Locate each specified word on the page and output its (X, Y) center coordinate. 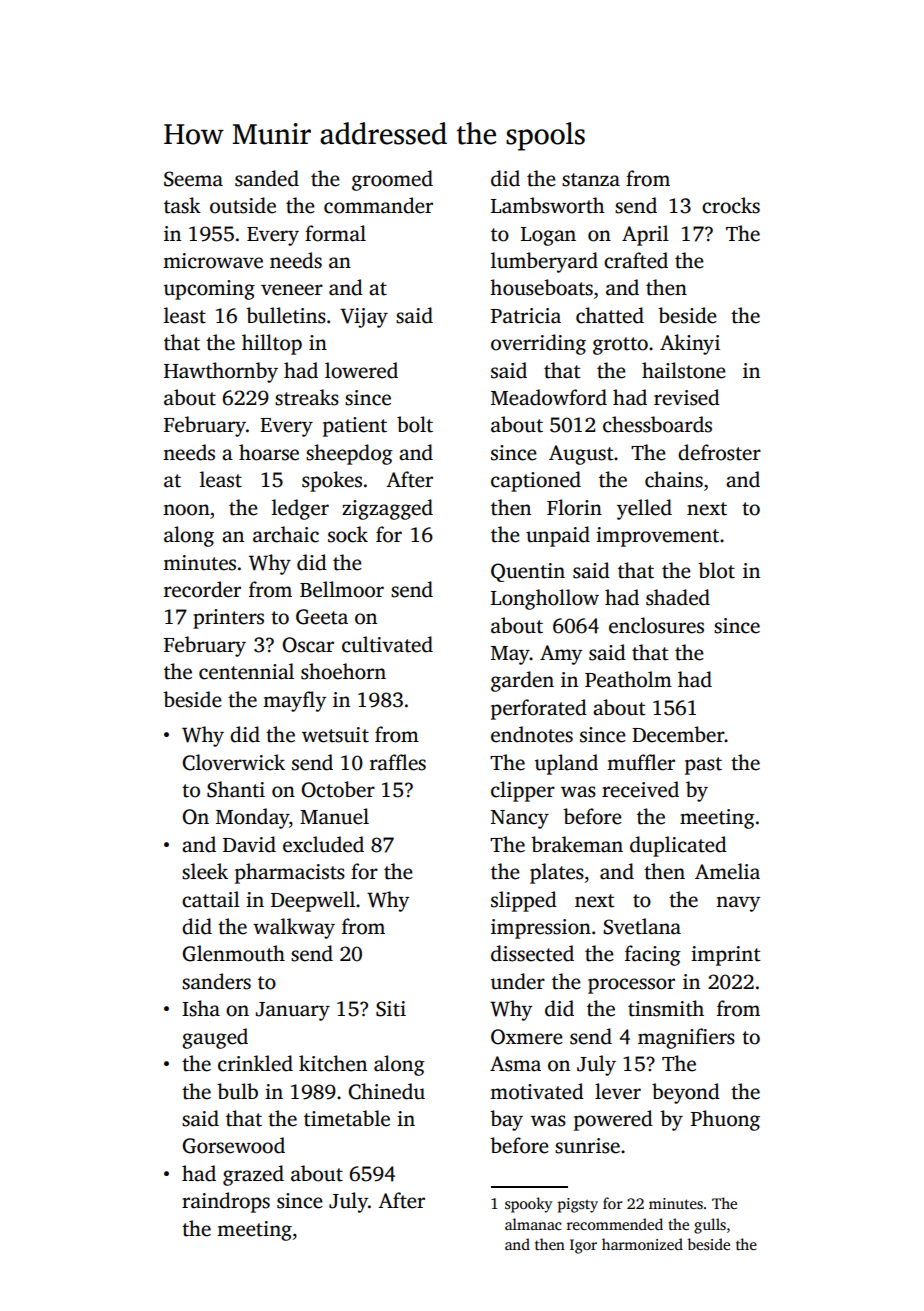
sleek (205, 871)
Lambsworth (548, 205)
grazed (253, 1175)
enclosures (656, 625)
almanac (533, 1224)
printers (228, 619)
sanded (267, 178)
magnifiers (686, 1038)
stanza (591, 180)
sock (348, 534)
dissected (532, 953)
